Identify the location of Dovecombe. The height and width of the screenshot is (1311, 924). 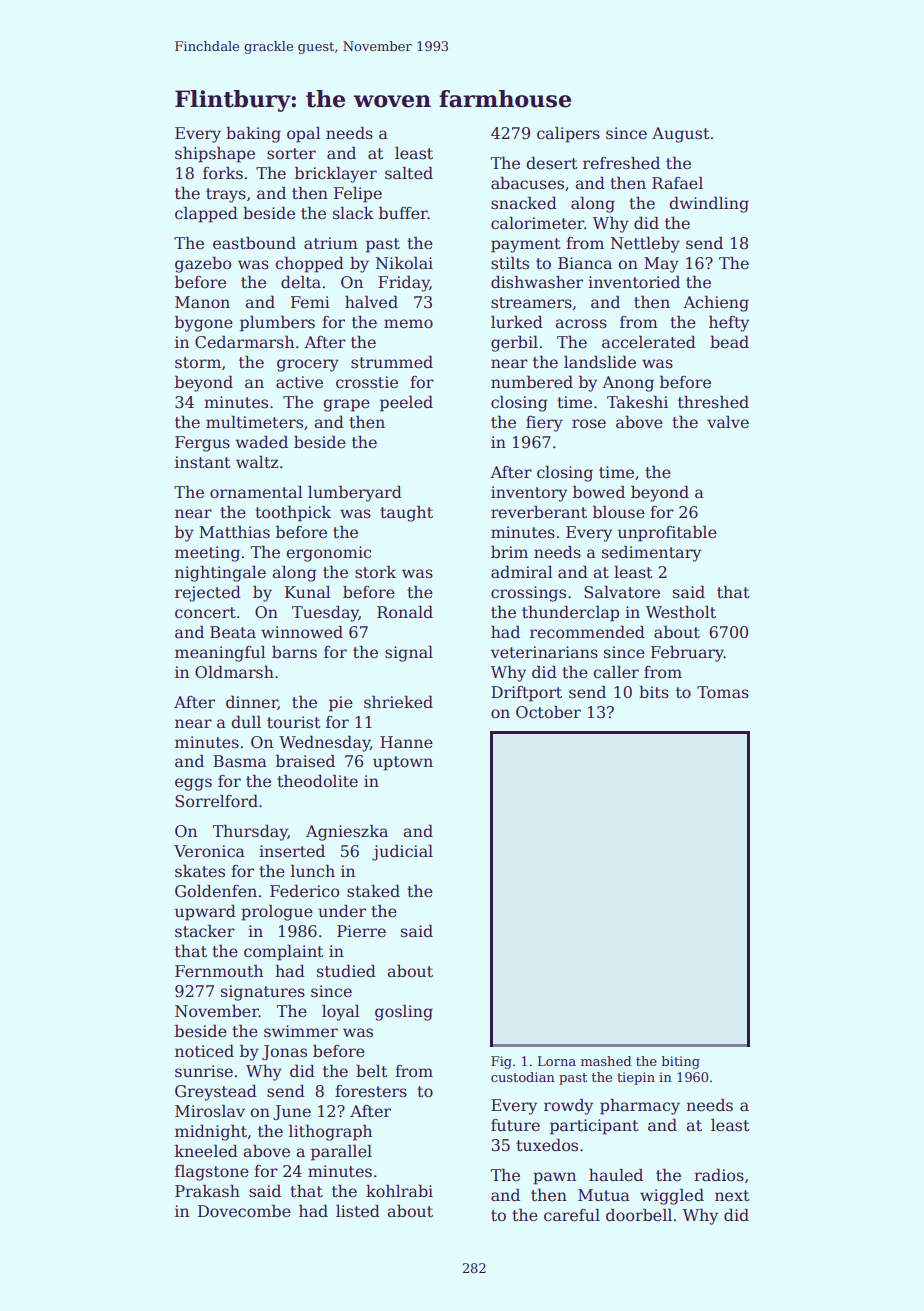
(244, 1211).
